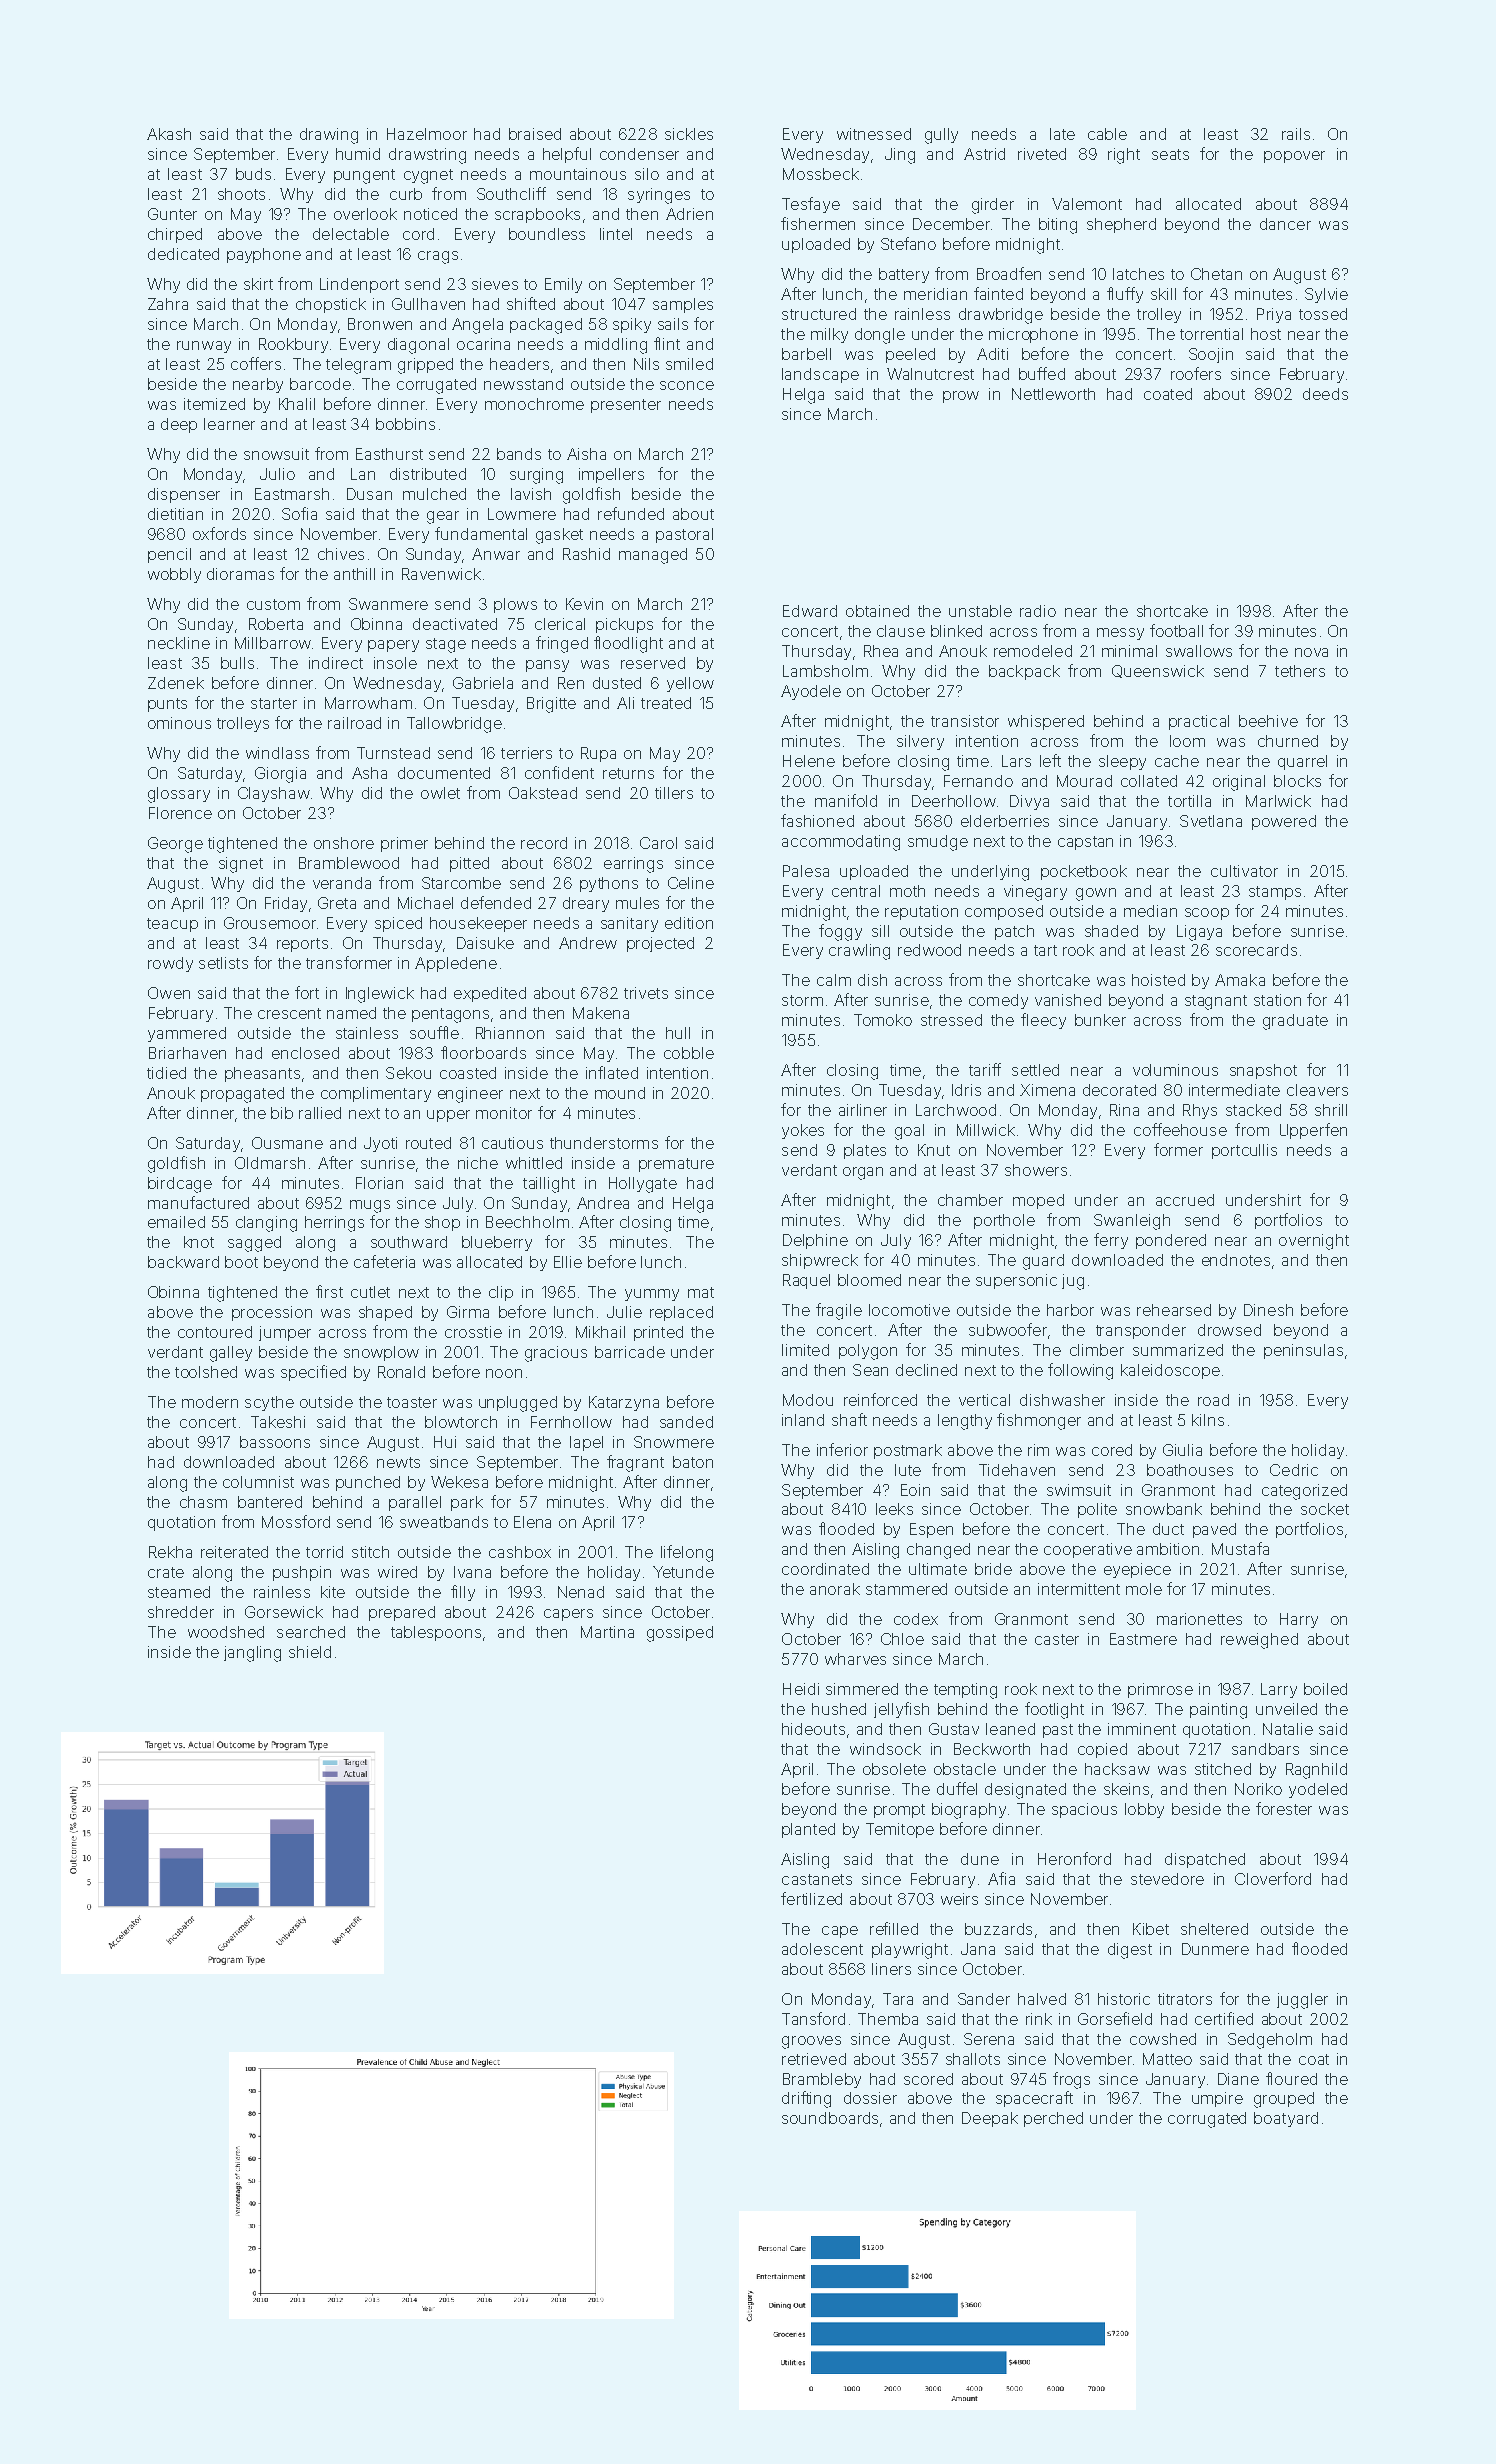 The image size is (1496, 2464). What do you see at coordinates (1275, 893) in the image?
I see `stamps` at bounding box center [1275, 893].
